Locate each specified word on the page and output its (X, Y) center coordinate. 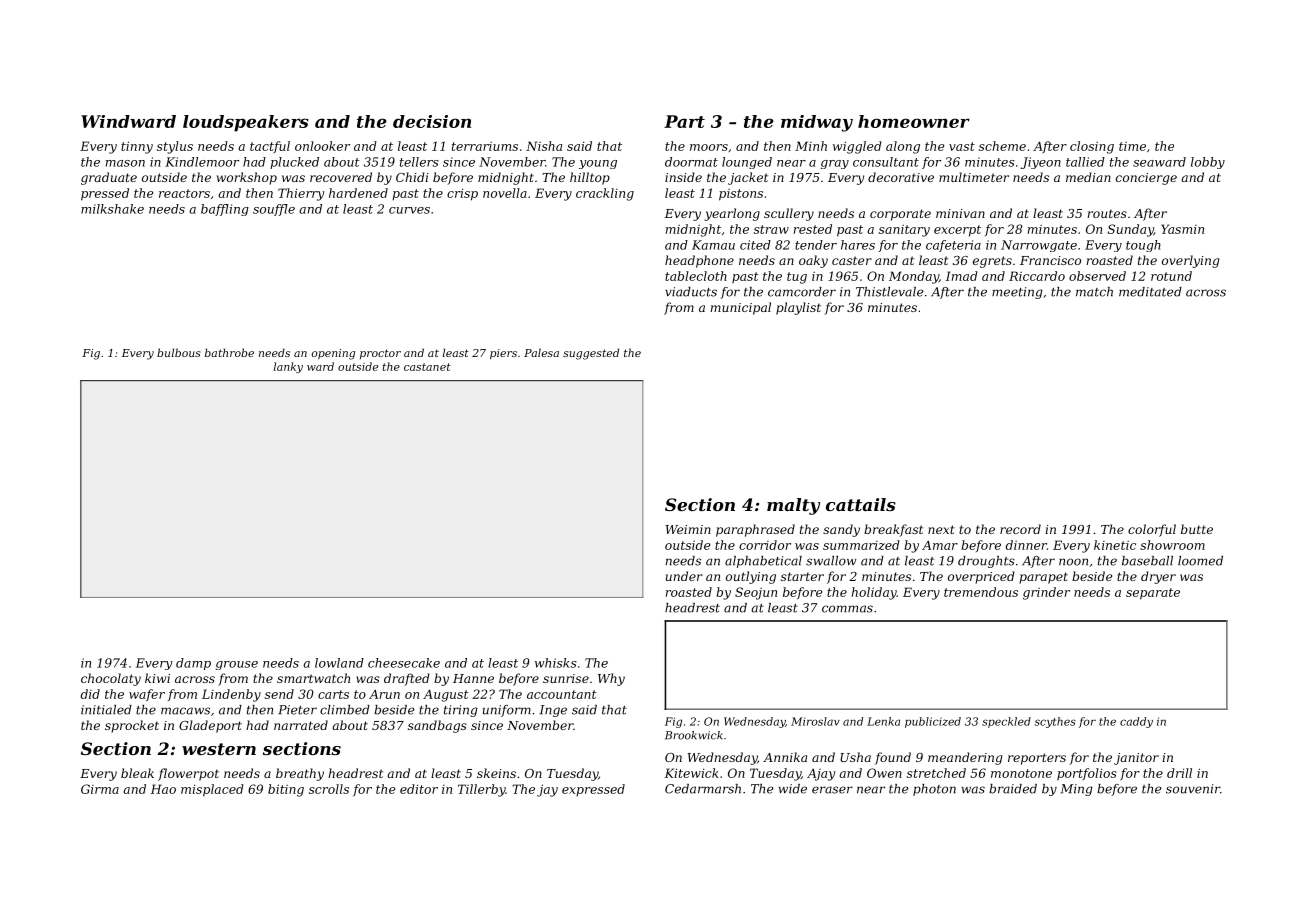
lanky (288, 367)
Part (684, 121)
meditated (1150, 292)
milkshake (112, 209)
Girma (100, 789)
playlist (798, 308)
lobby (1208, 163)
